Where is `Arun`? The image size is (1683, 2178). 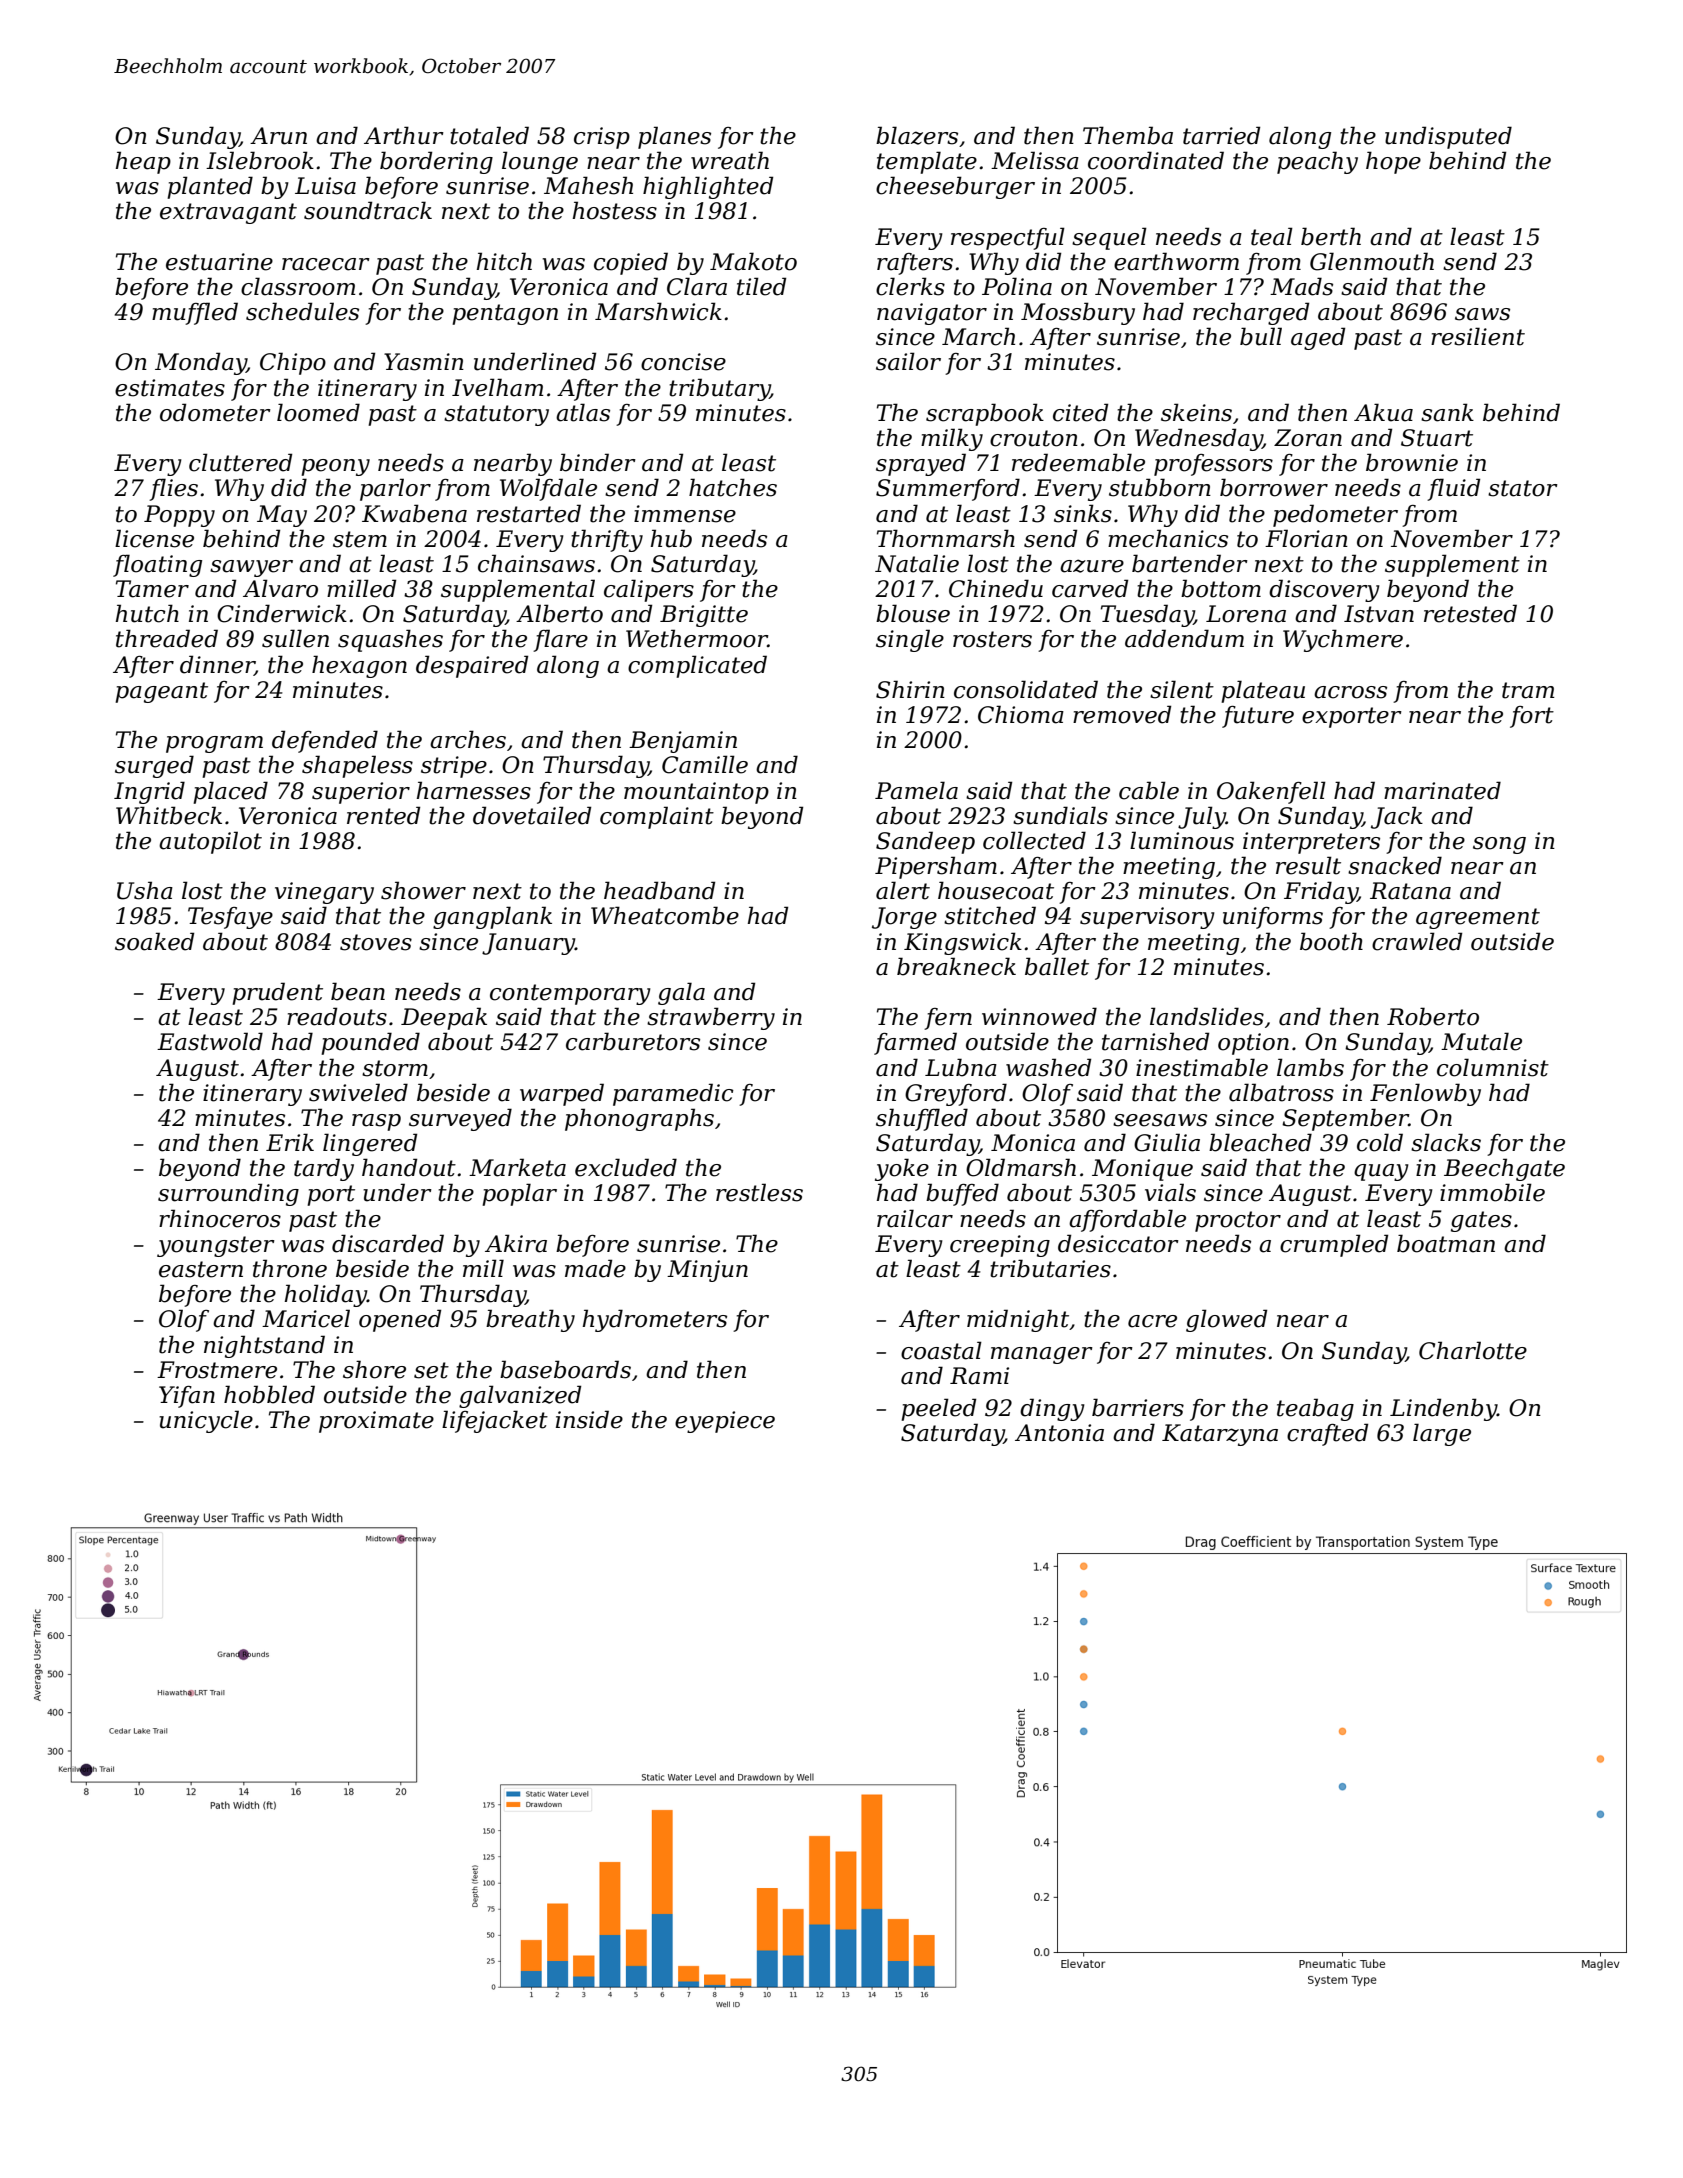
Arun is located at coordinates (278, 136).
